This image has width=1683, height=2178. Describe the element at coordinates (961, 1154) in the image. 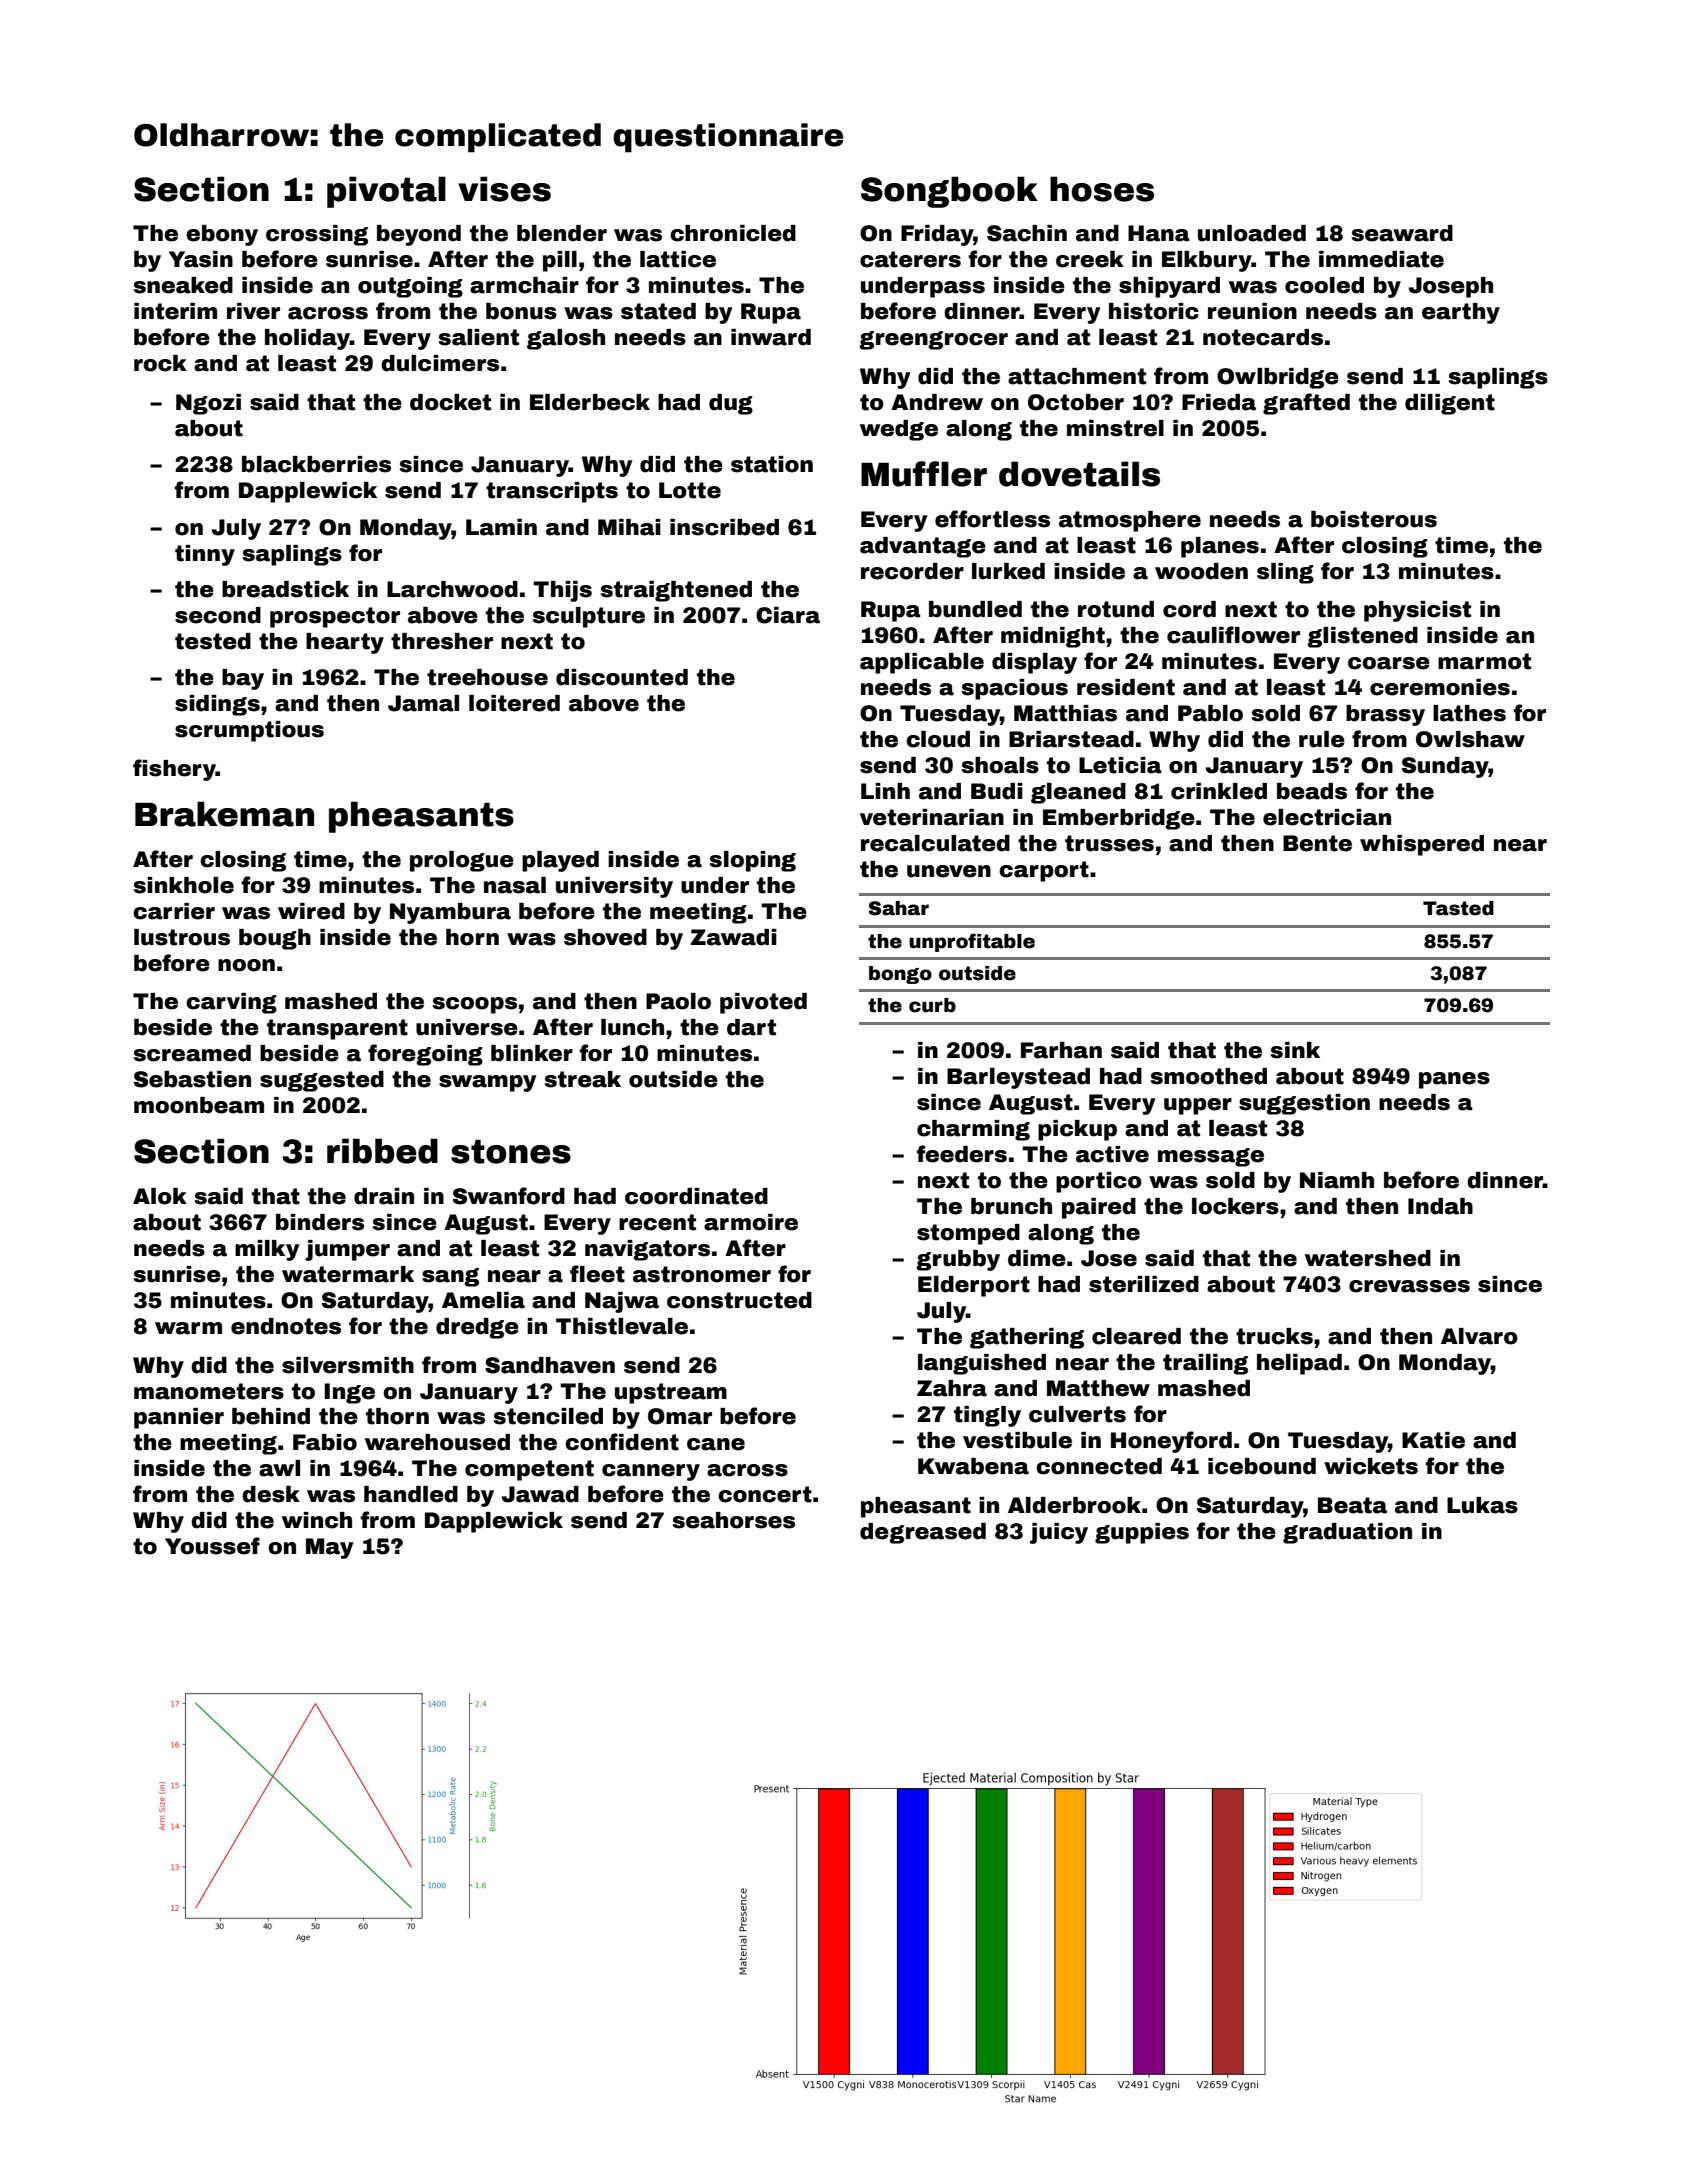

I see `feeders` at that location.
